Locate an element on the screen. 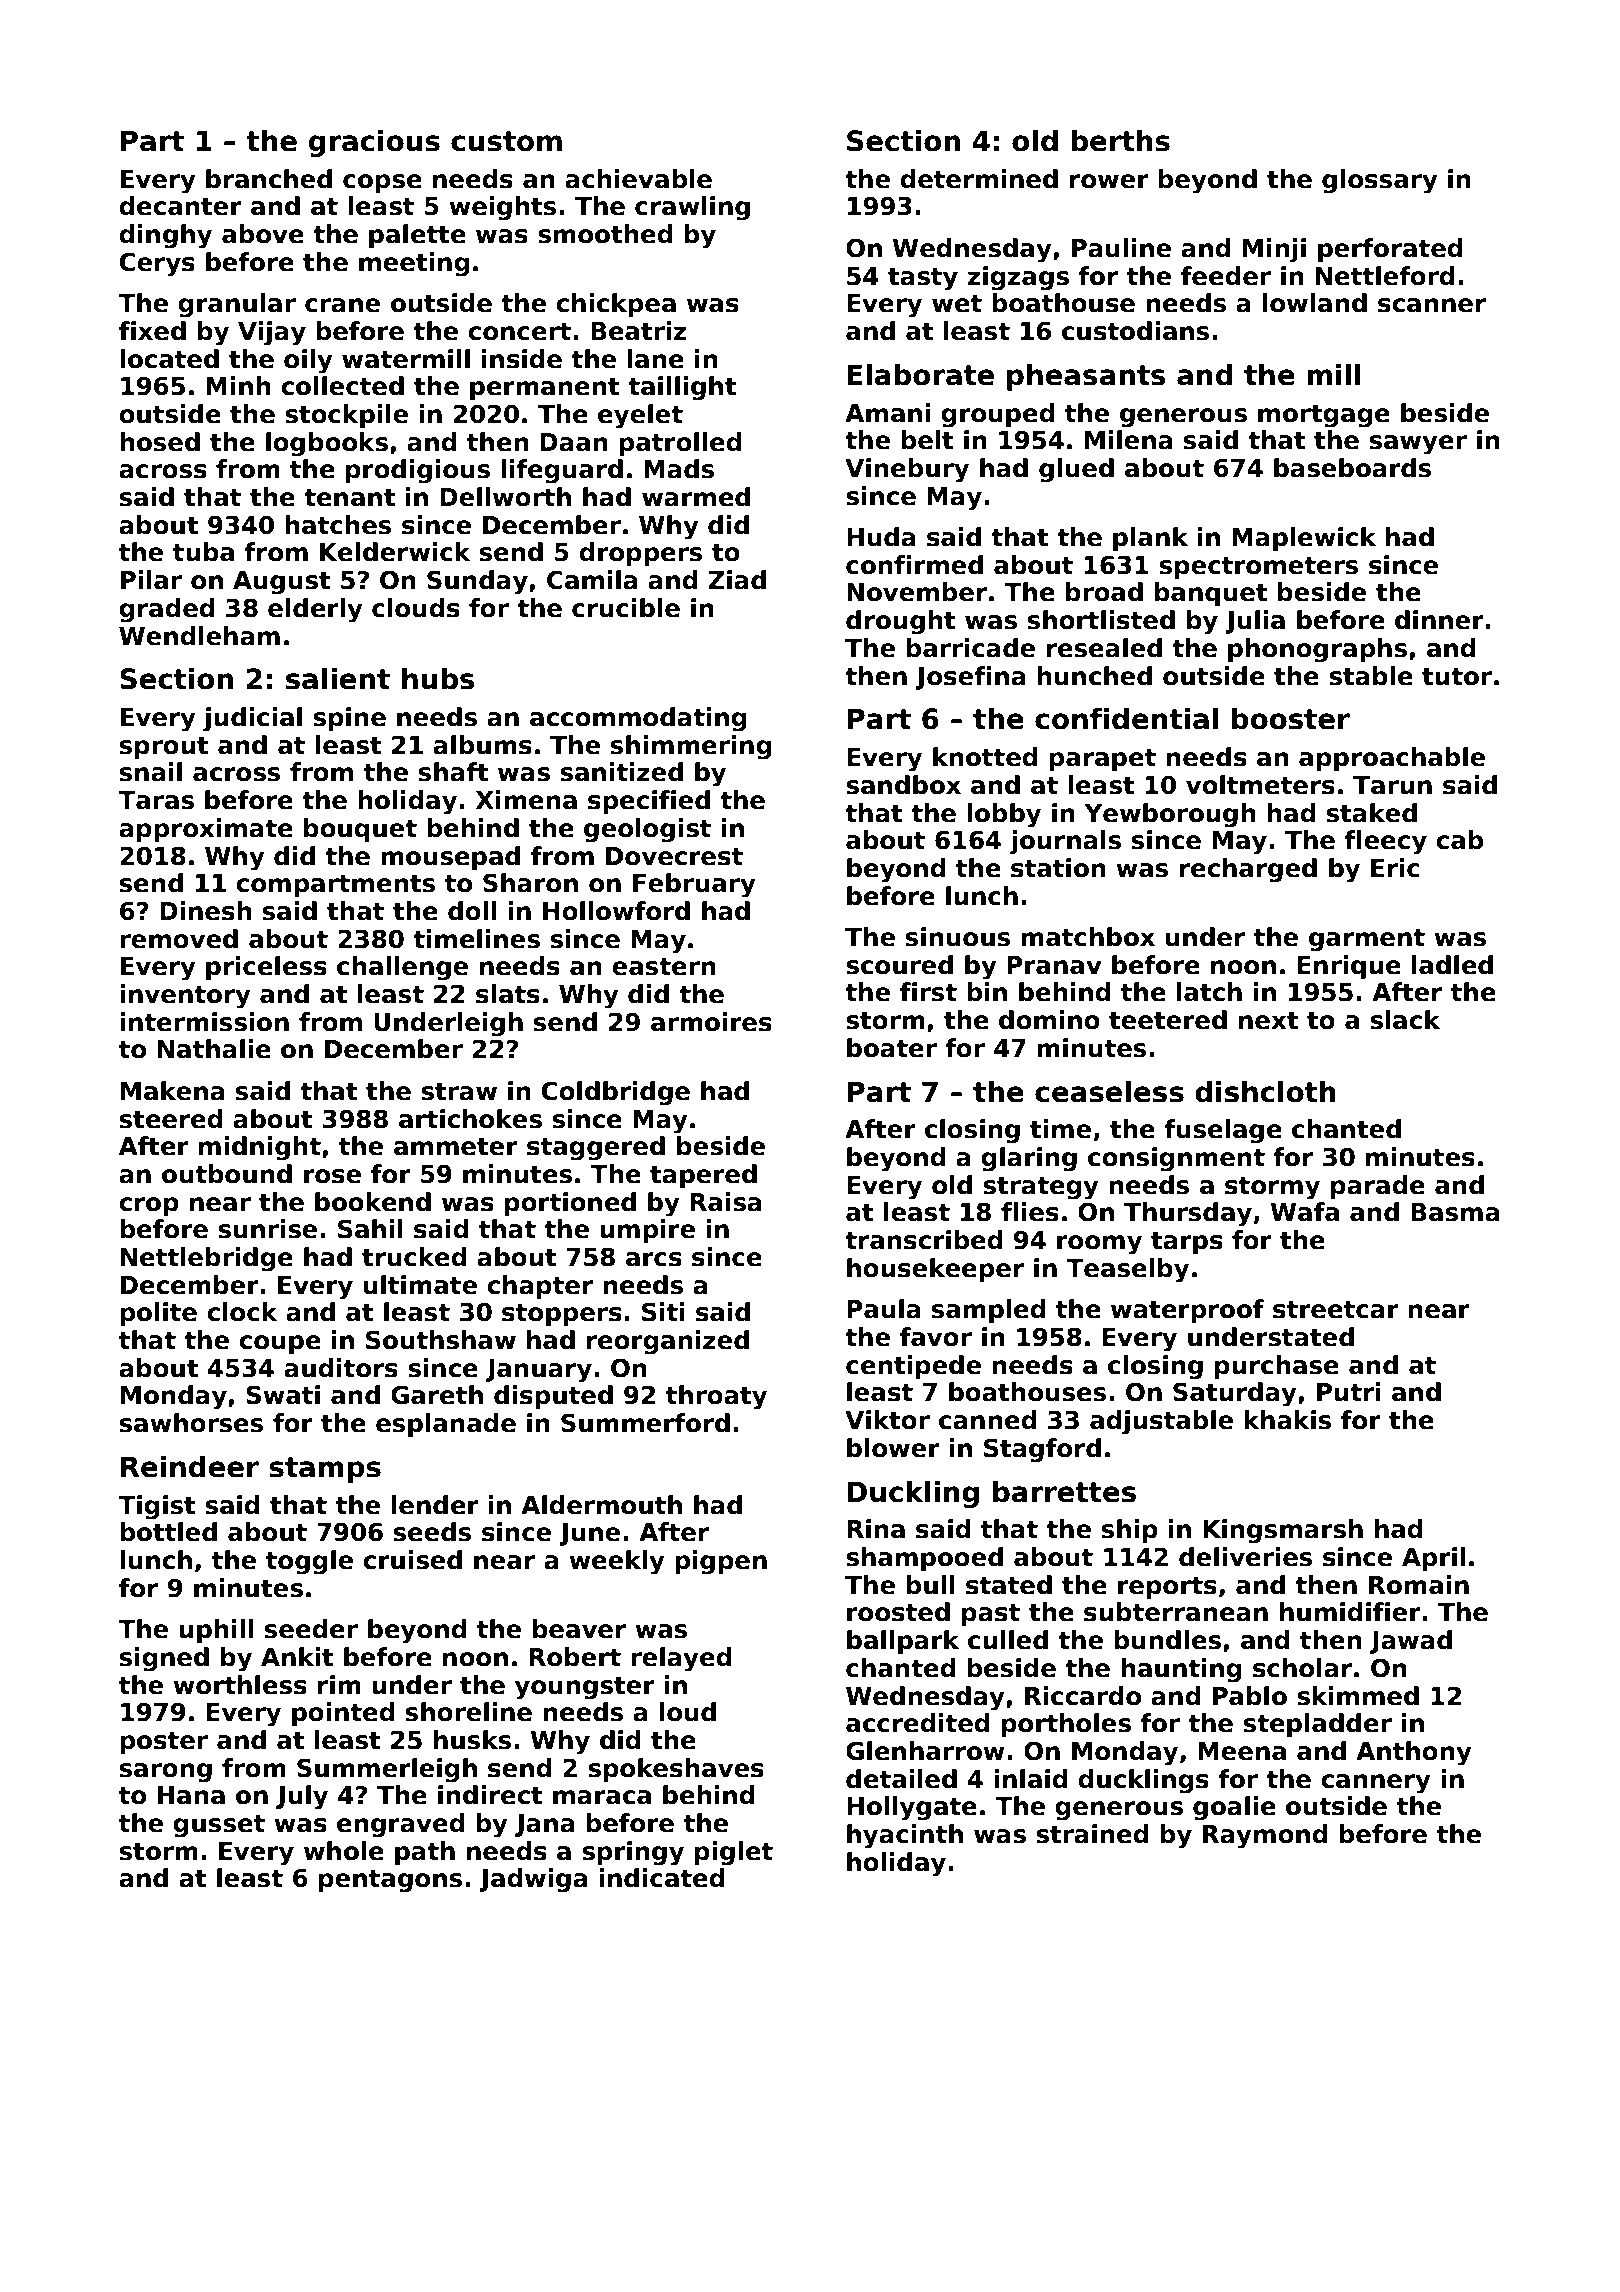  Summerleigh is located at coordinates (387, 1770).
